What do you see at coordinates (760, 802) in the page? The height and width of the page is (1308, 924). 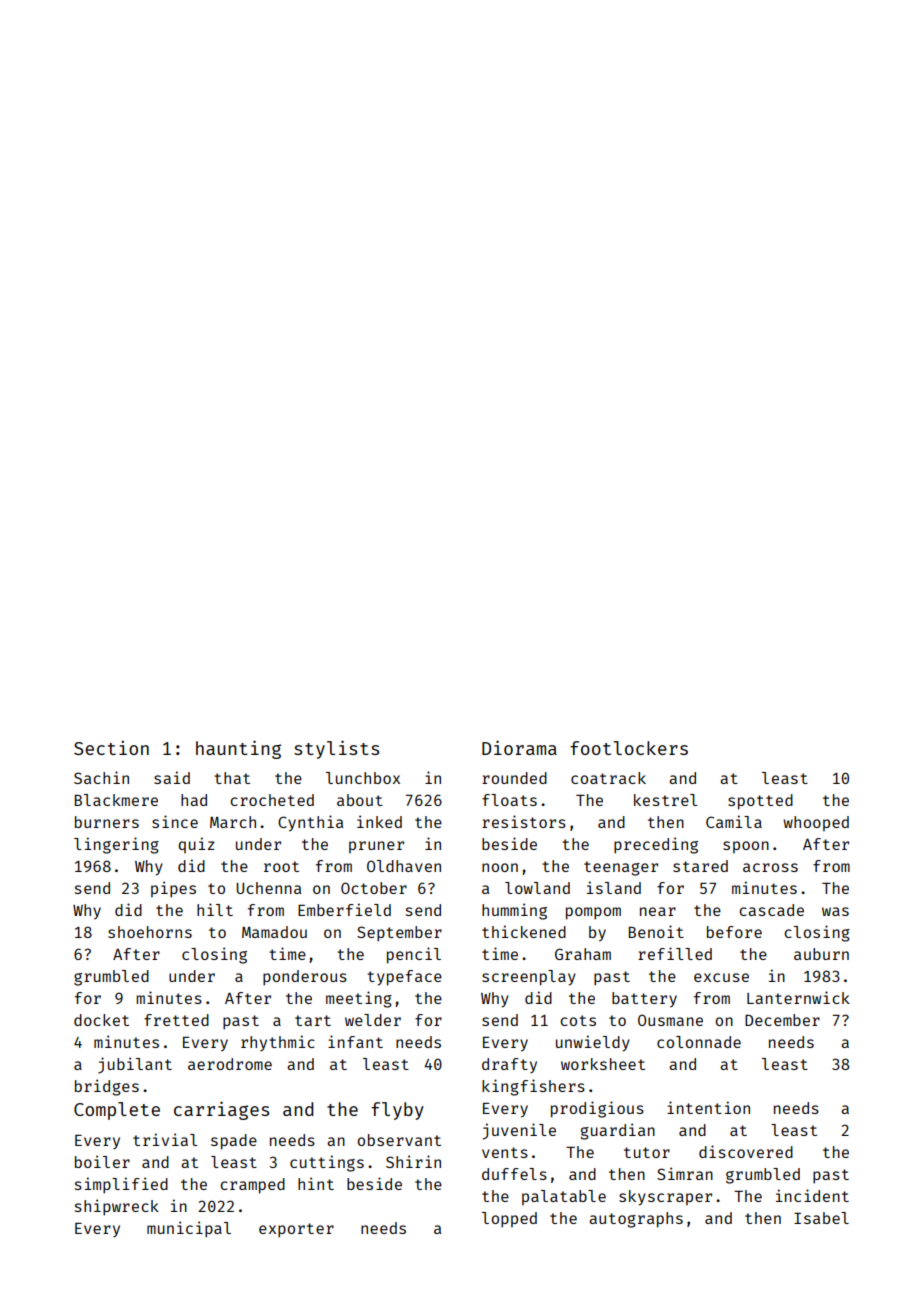 I see `spotted` at bounding box center [760, 802].
